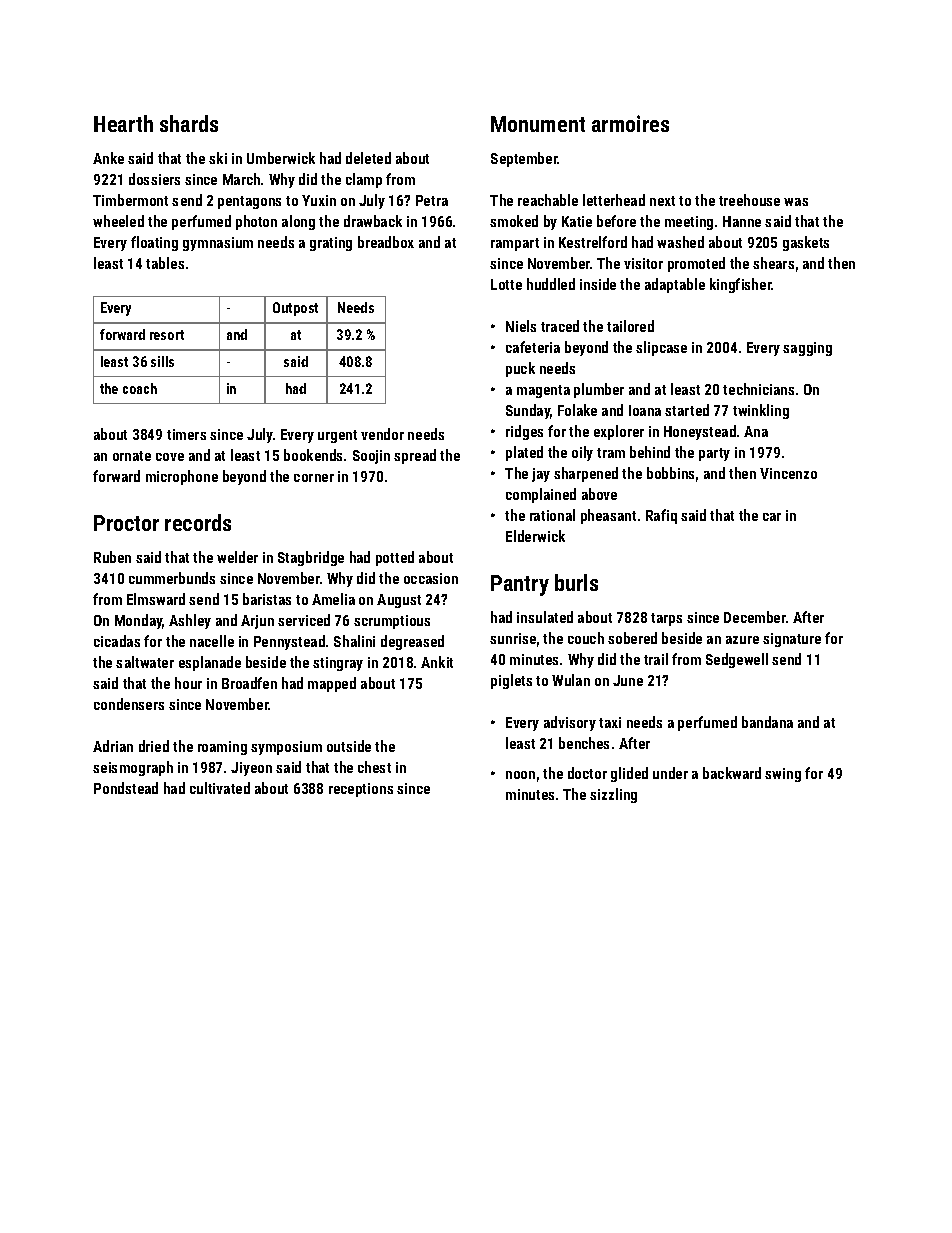 This screenshot has height=1233, width=952. What do you see at coordinates (520, 585) in the screenshot?
I see `Pantry` at bounding box center [520, 585].
